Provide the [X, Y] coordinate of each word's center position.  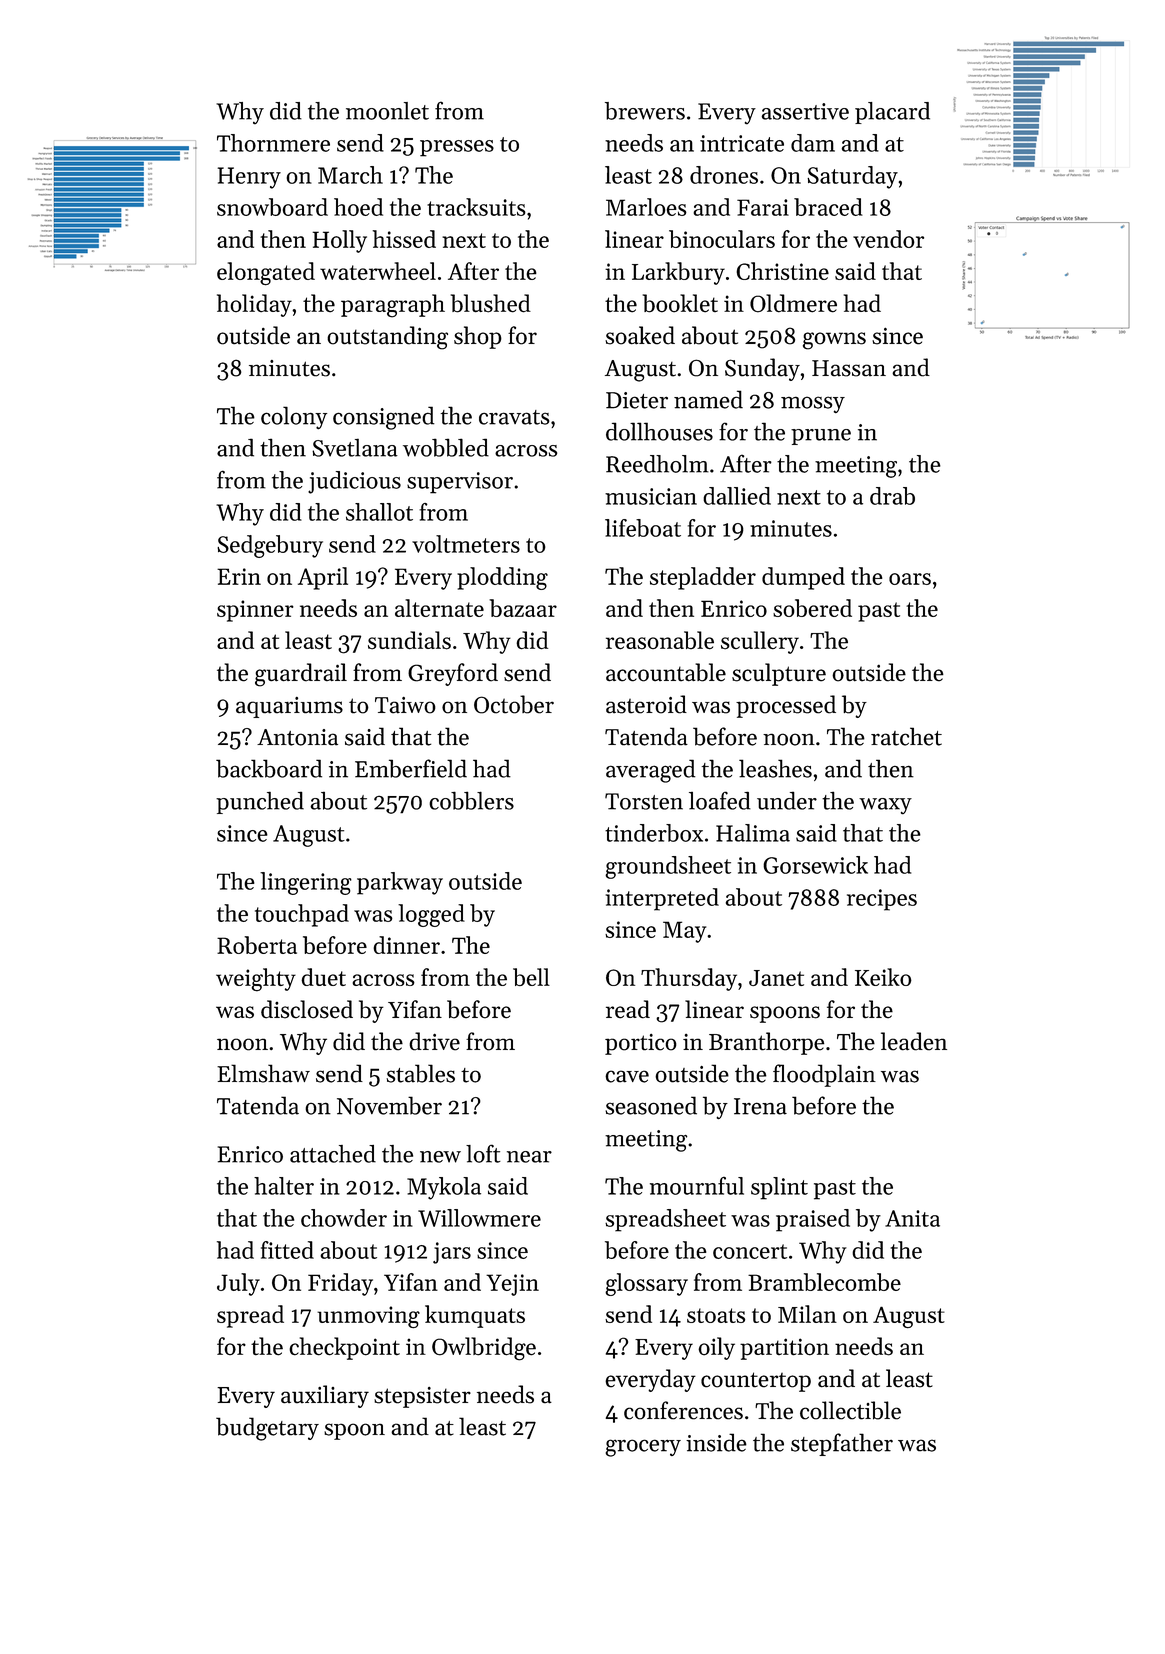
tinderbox [654, 833]
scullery [760, 642]
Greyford [453, 674]
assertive [805, 111]
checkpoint [344, 1348]
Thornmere [273, 143]
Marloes [646, 207]
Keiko [883, 977]
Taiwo [405, 705]
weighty [256, 980]
